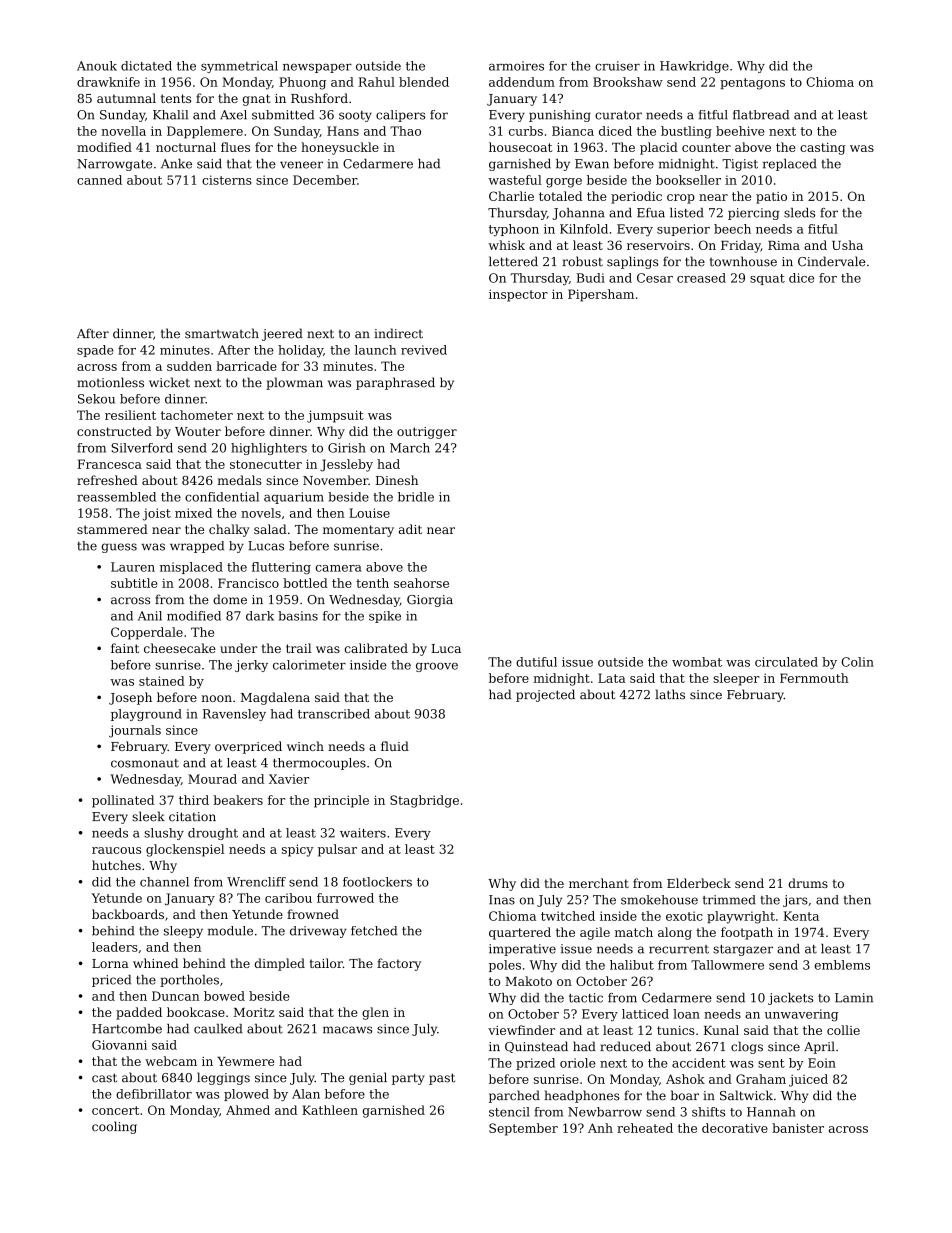 The height and width of the document is (1233, 952). Describe the element at coordinates (617, 66) in the document. I see `cruiser` at that location.
